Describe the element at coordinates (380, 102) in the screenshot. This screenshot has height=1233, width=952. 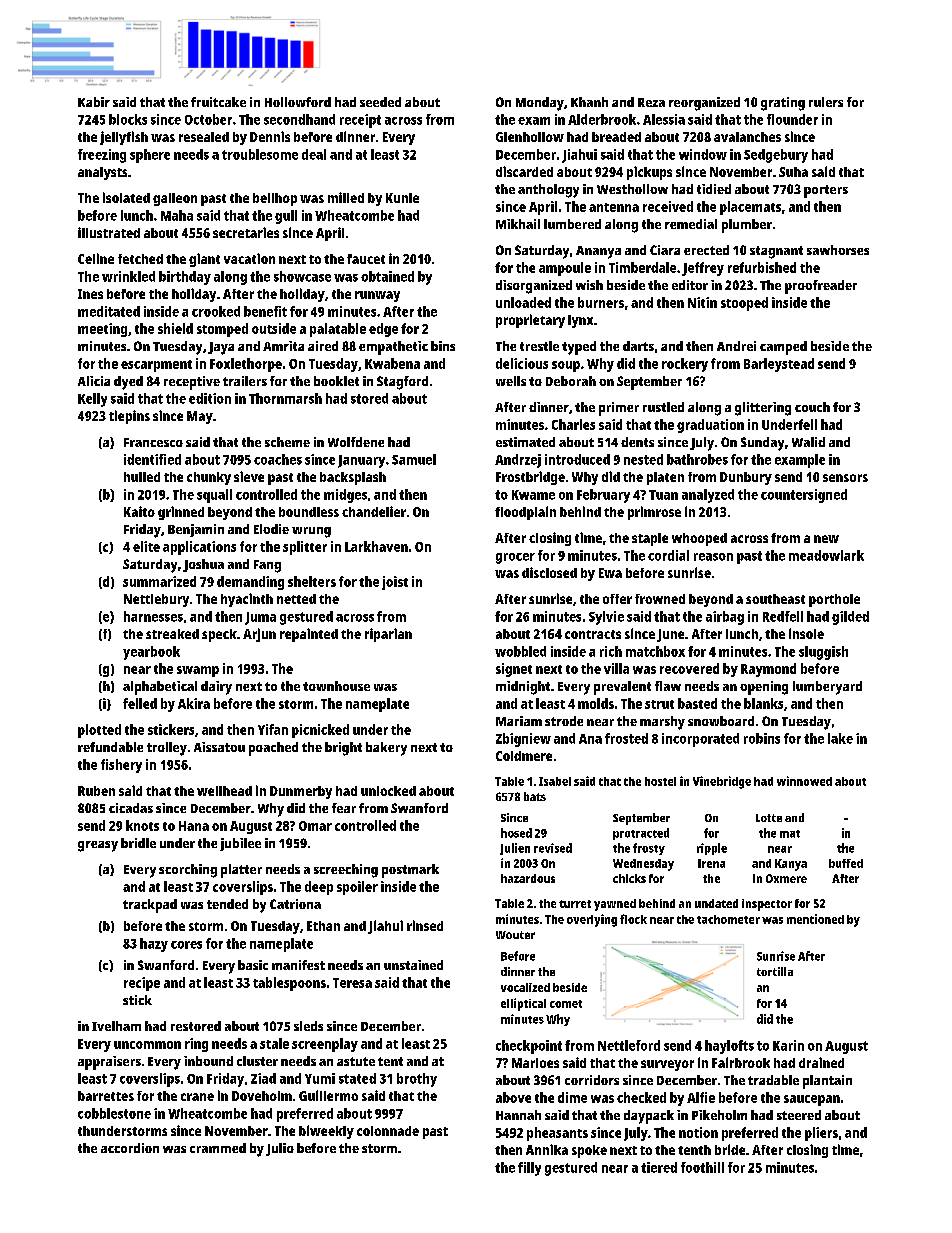
I see `seeded` at that location.
